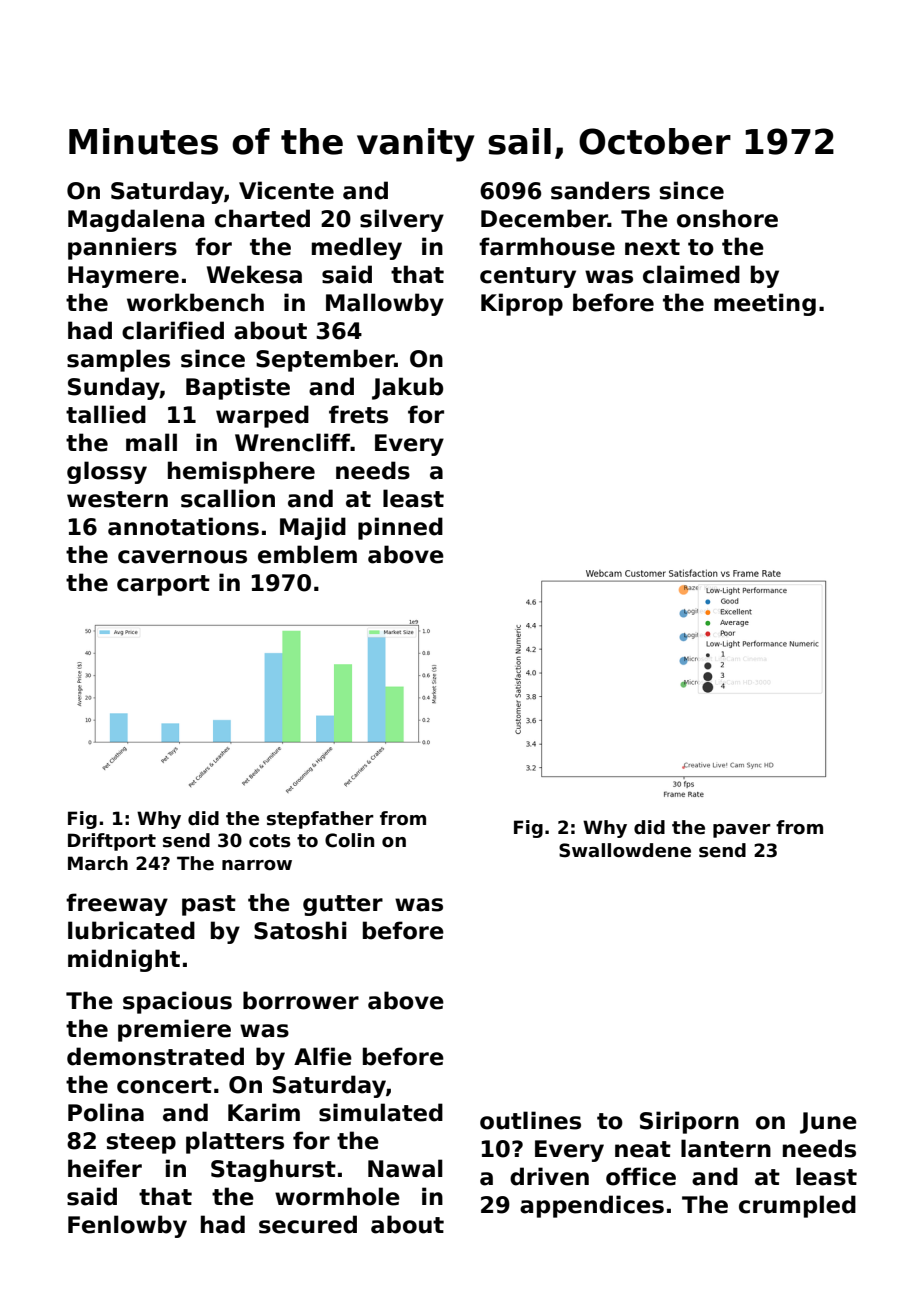  I want to click on carport, so click(163, 585).
